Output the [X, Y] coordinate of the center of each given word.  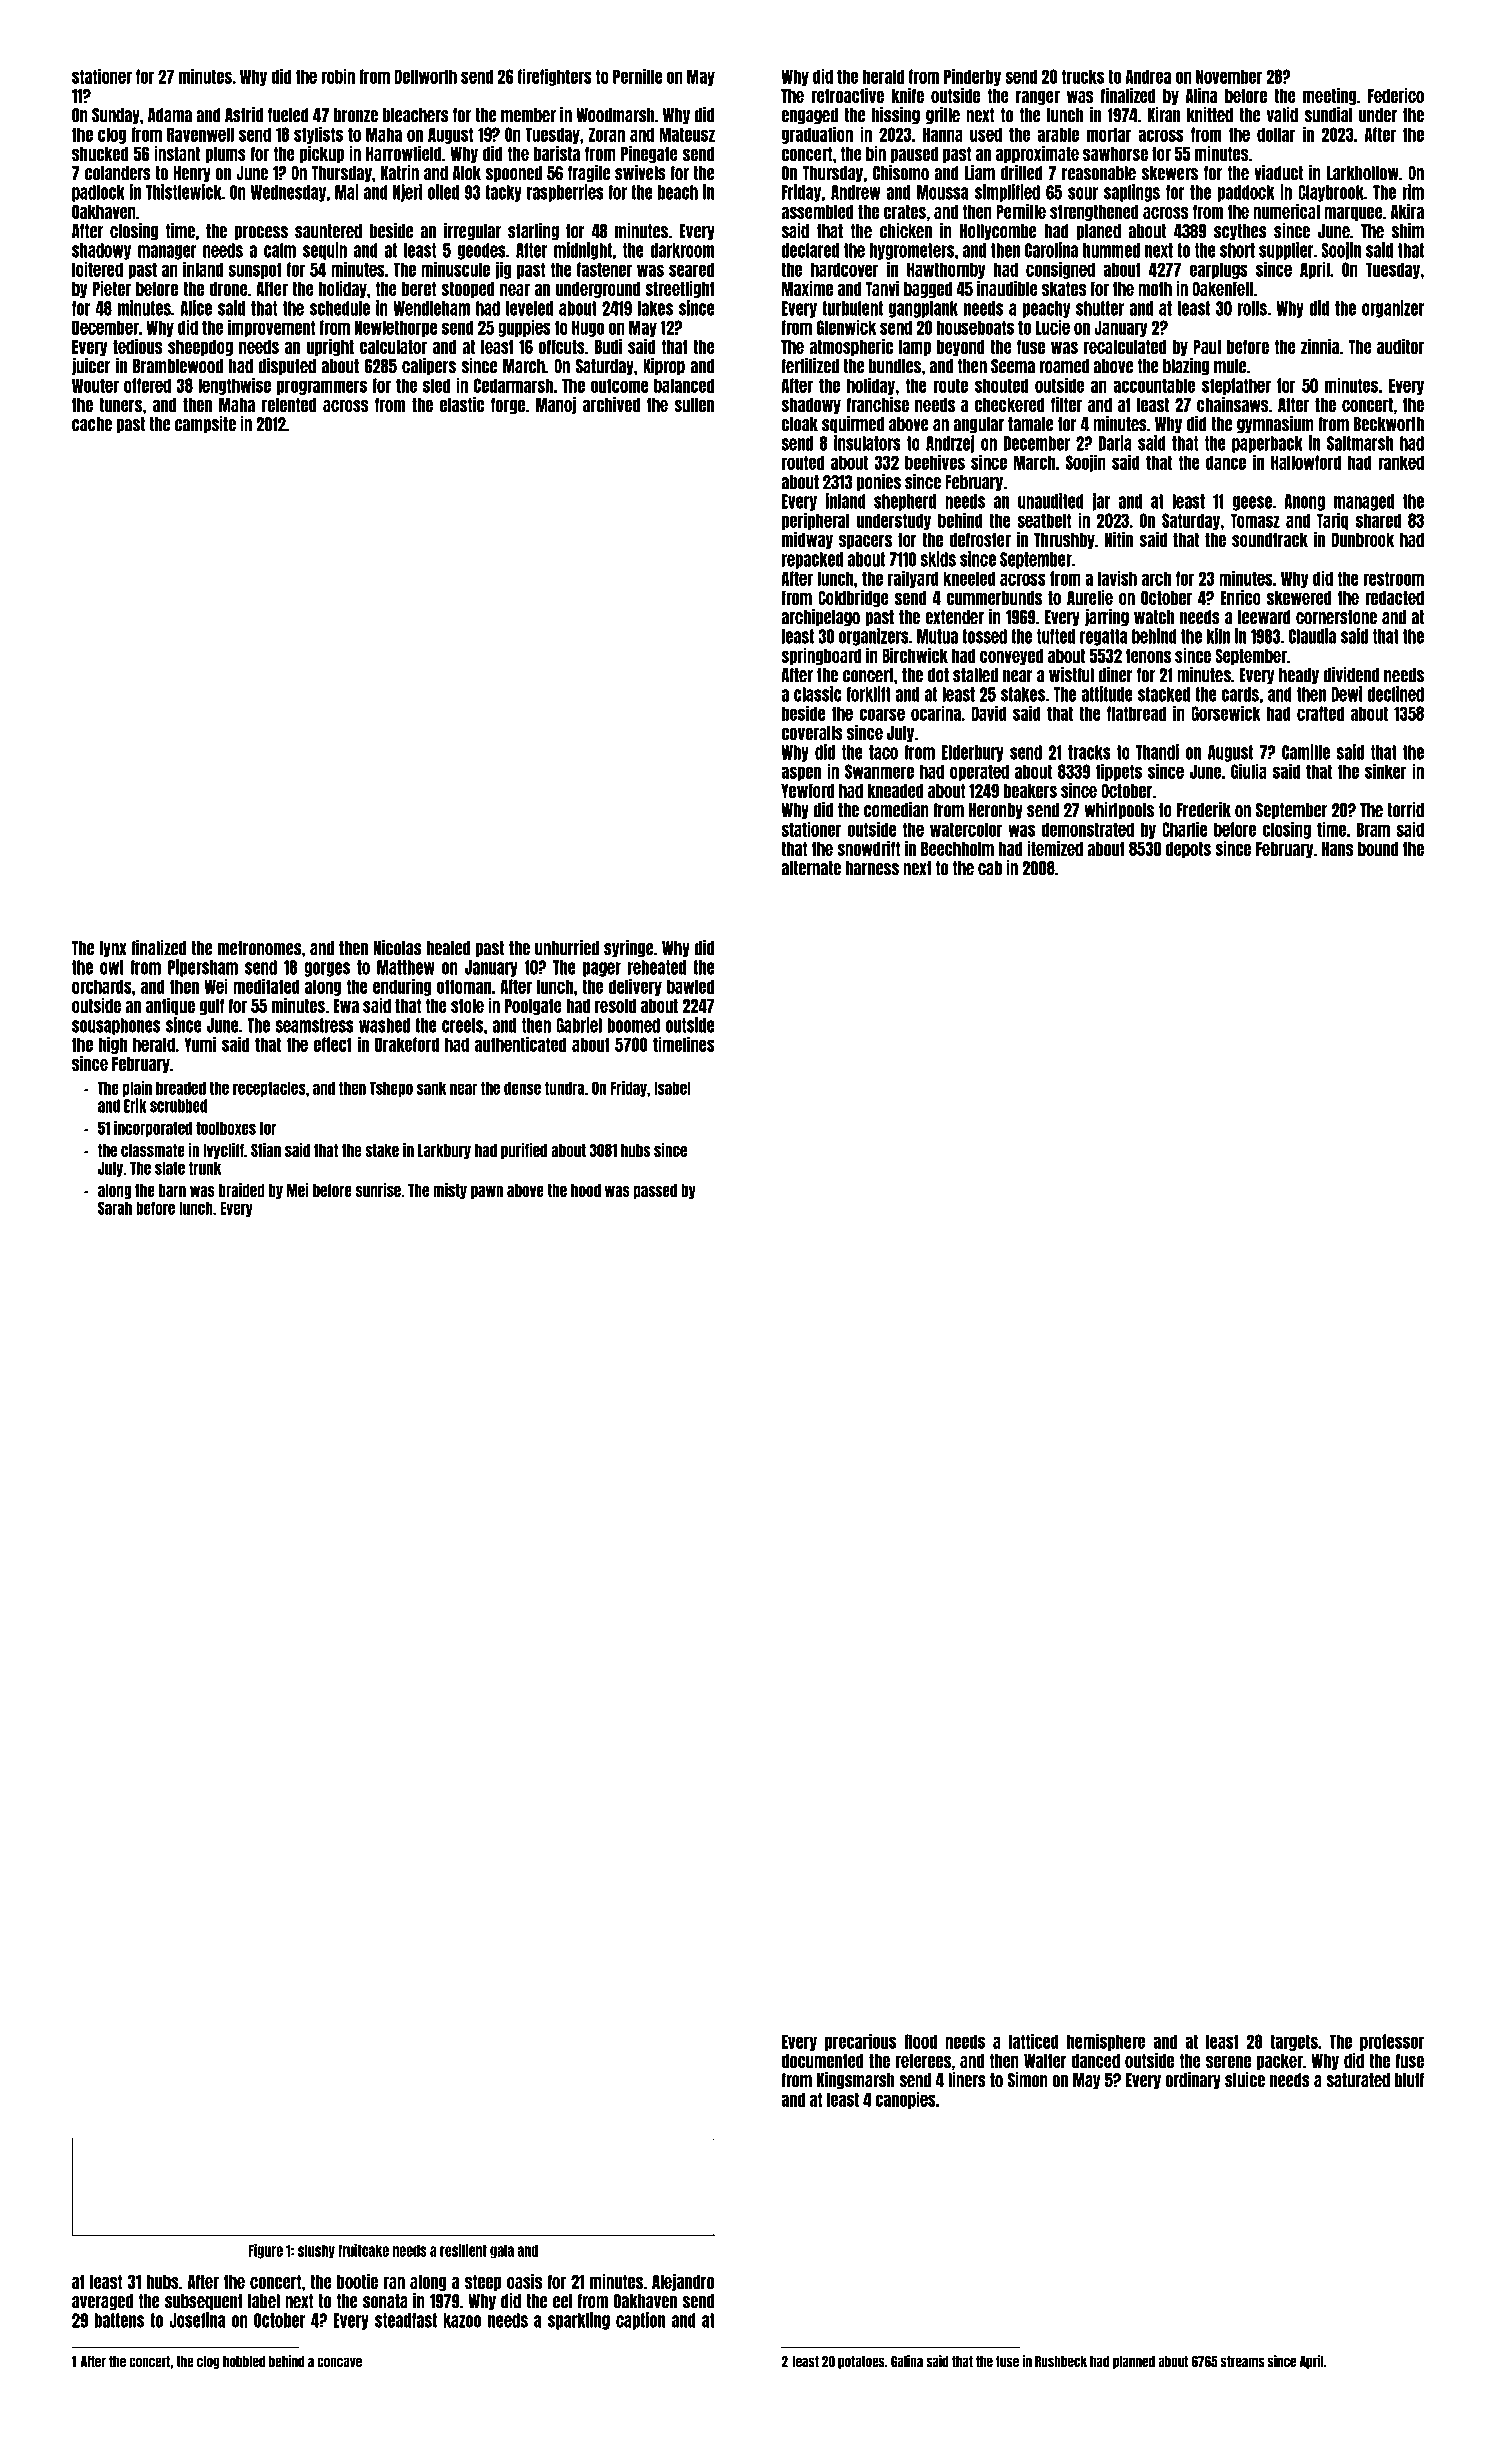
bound [1378, 849]
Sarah [115, 1208]
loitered [97, 269]
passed [655, 1191]
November [1229, 76]
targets [1294, 2042]
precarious [860, 2042]
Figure [266, 2251]
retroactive [847, 95]
